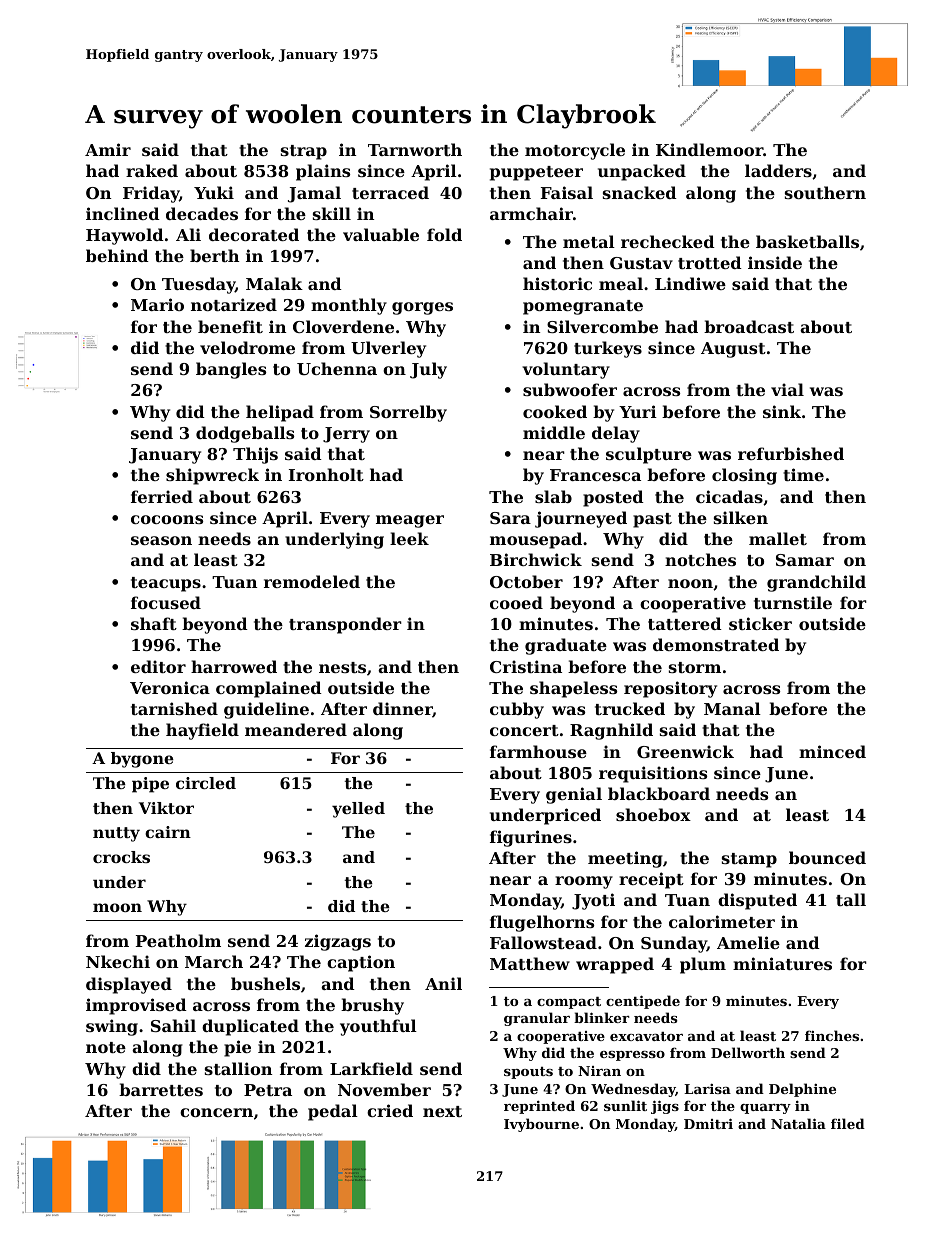  What do you see at coordinates (314, 194) in the image?
I see `Jamal` at bounding box center [314, 194].
